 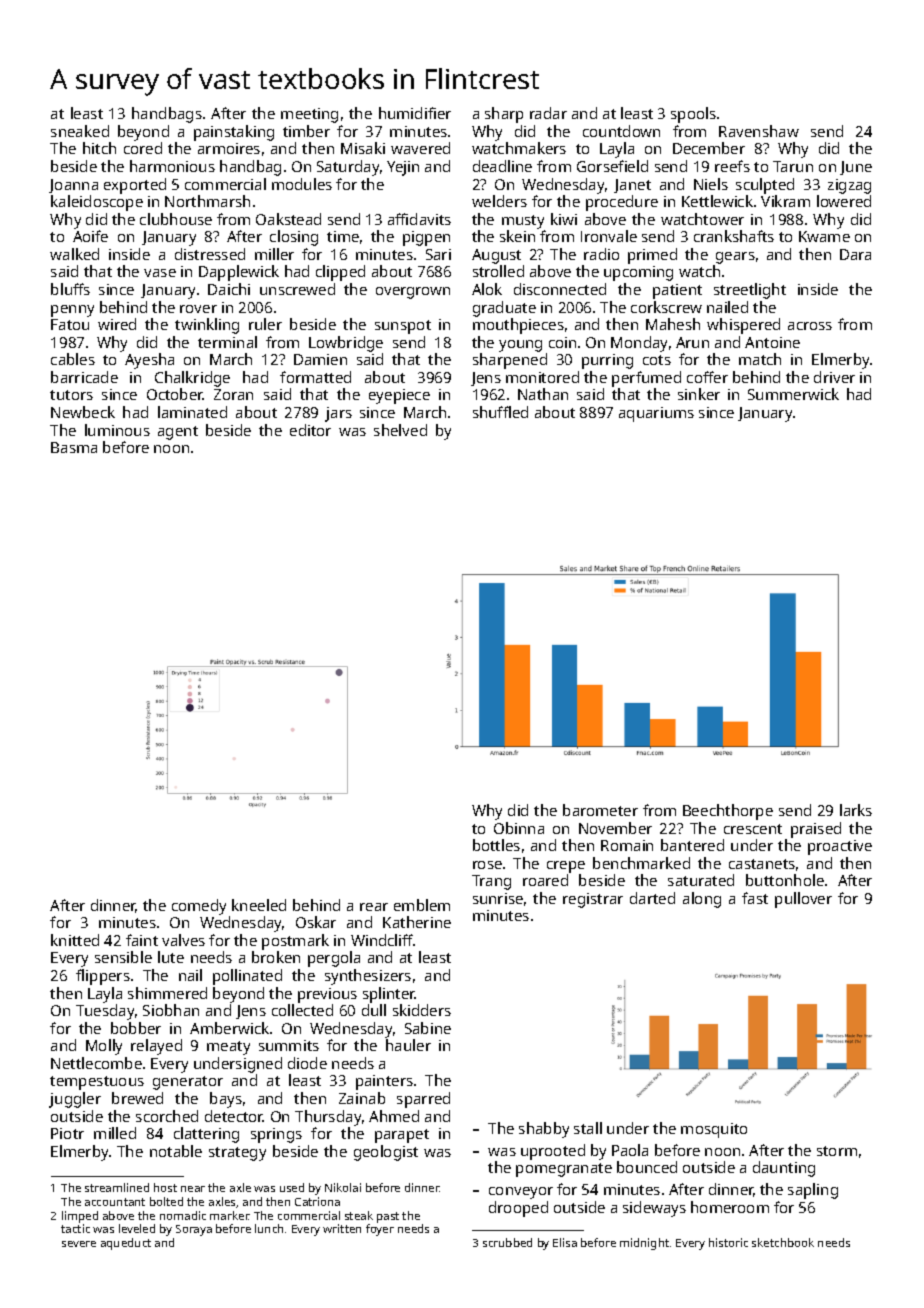 What do you see at coordinates (73, 186) in the screenshot?
I see `Joanna` at bounding box center [73, 186].
